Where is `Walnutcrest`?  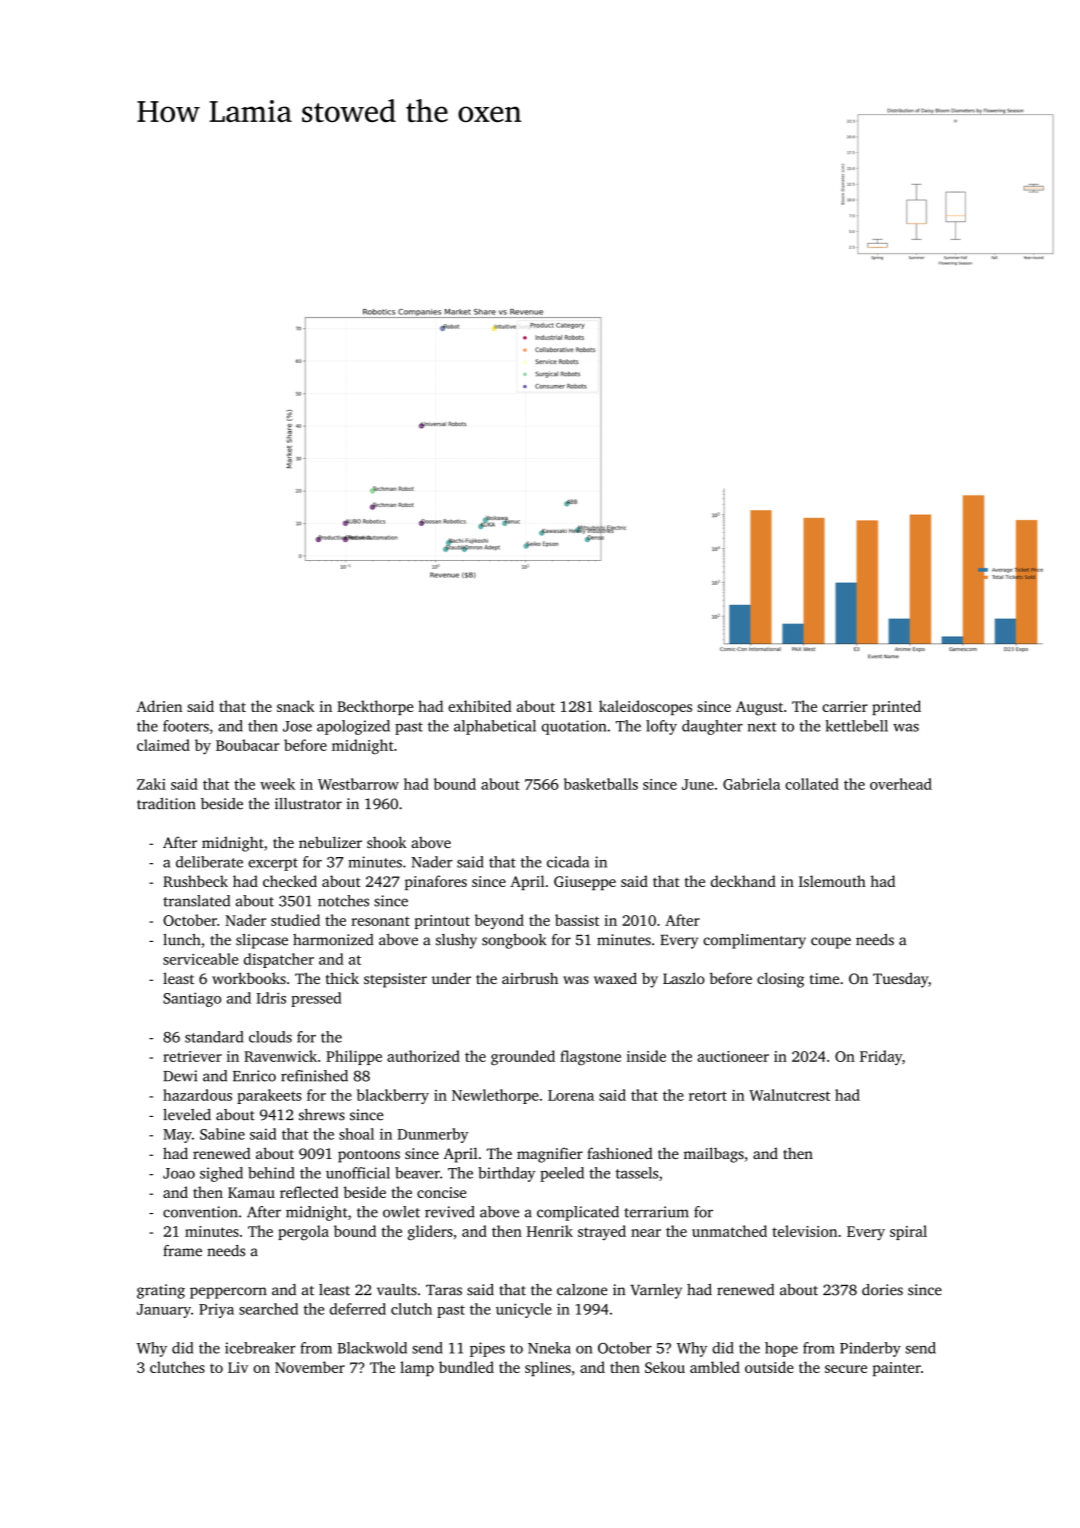 Walnutcrest is located at coordinates (789, 1095).
